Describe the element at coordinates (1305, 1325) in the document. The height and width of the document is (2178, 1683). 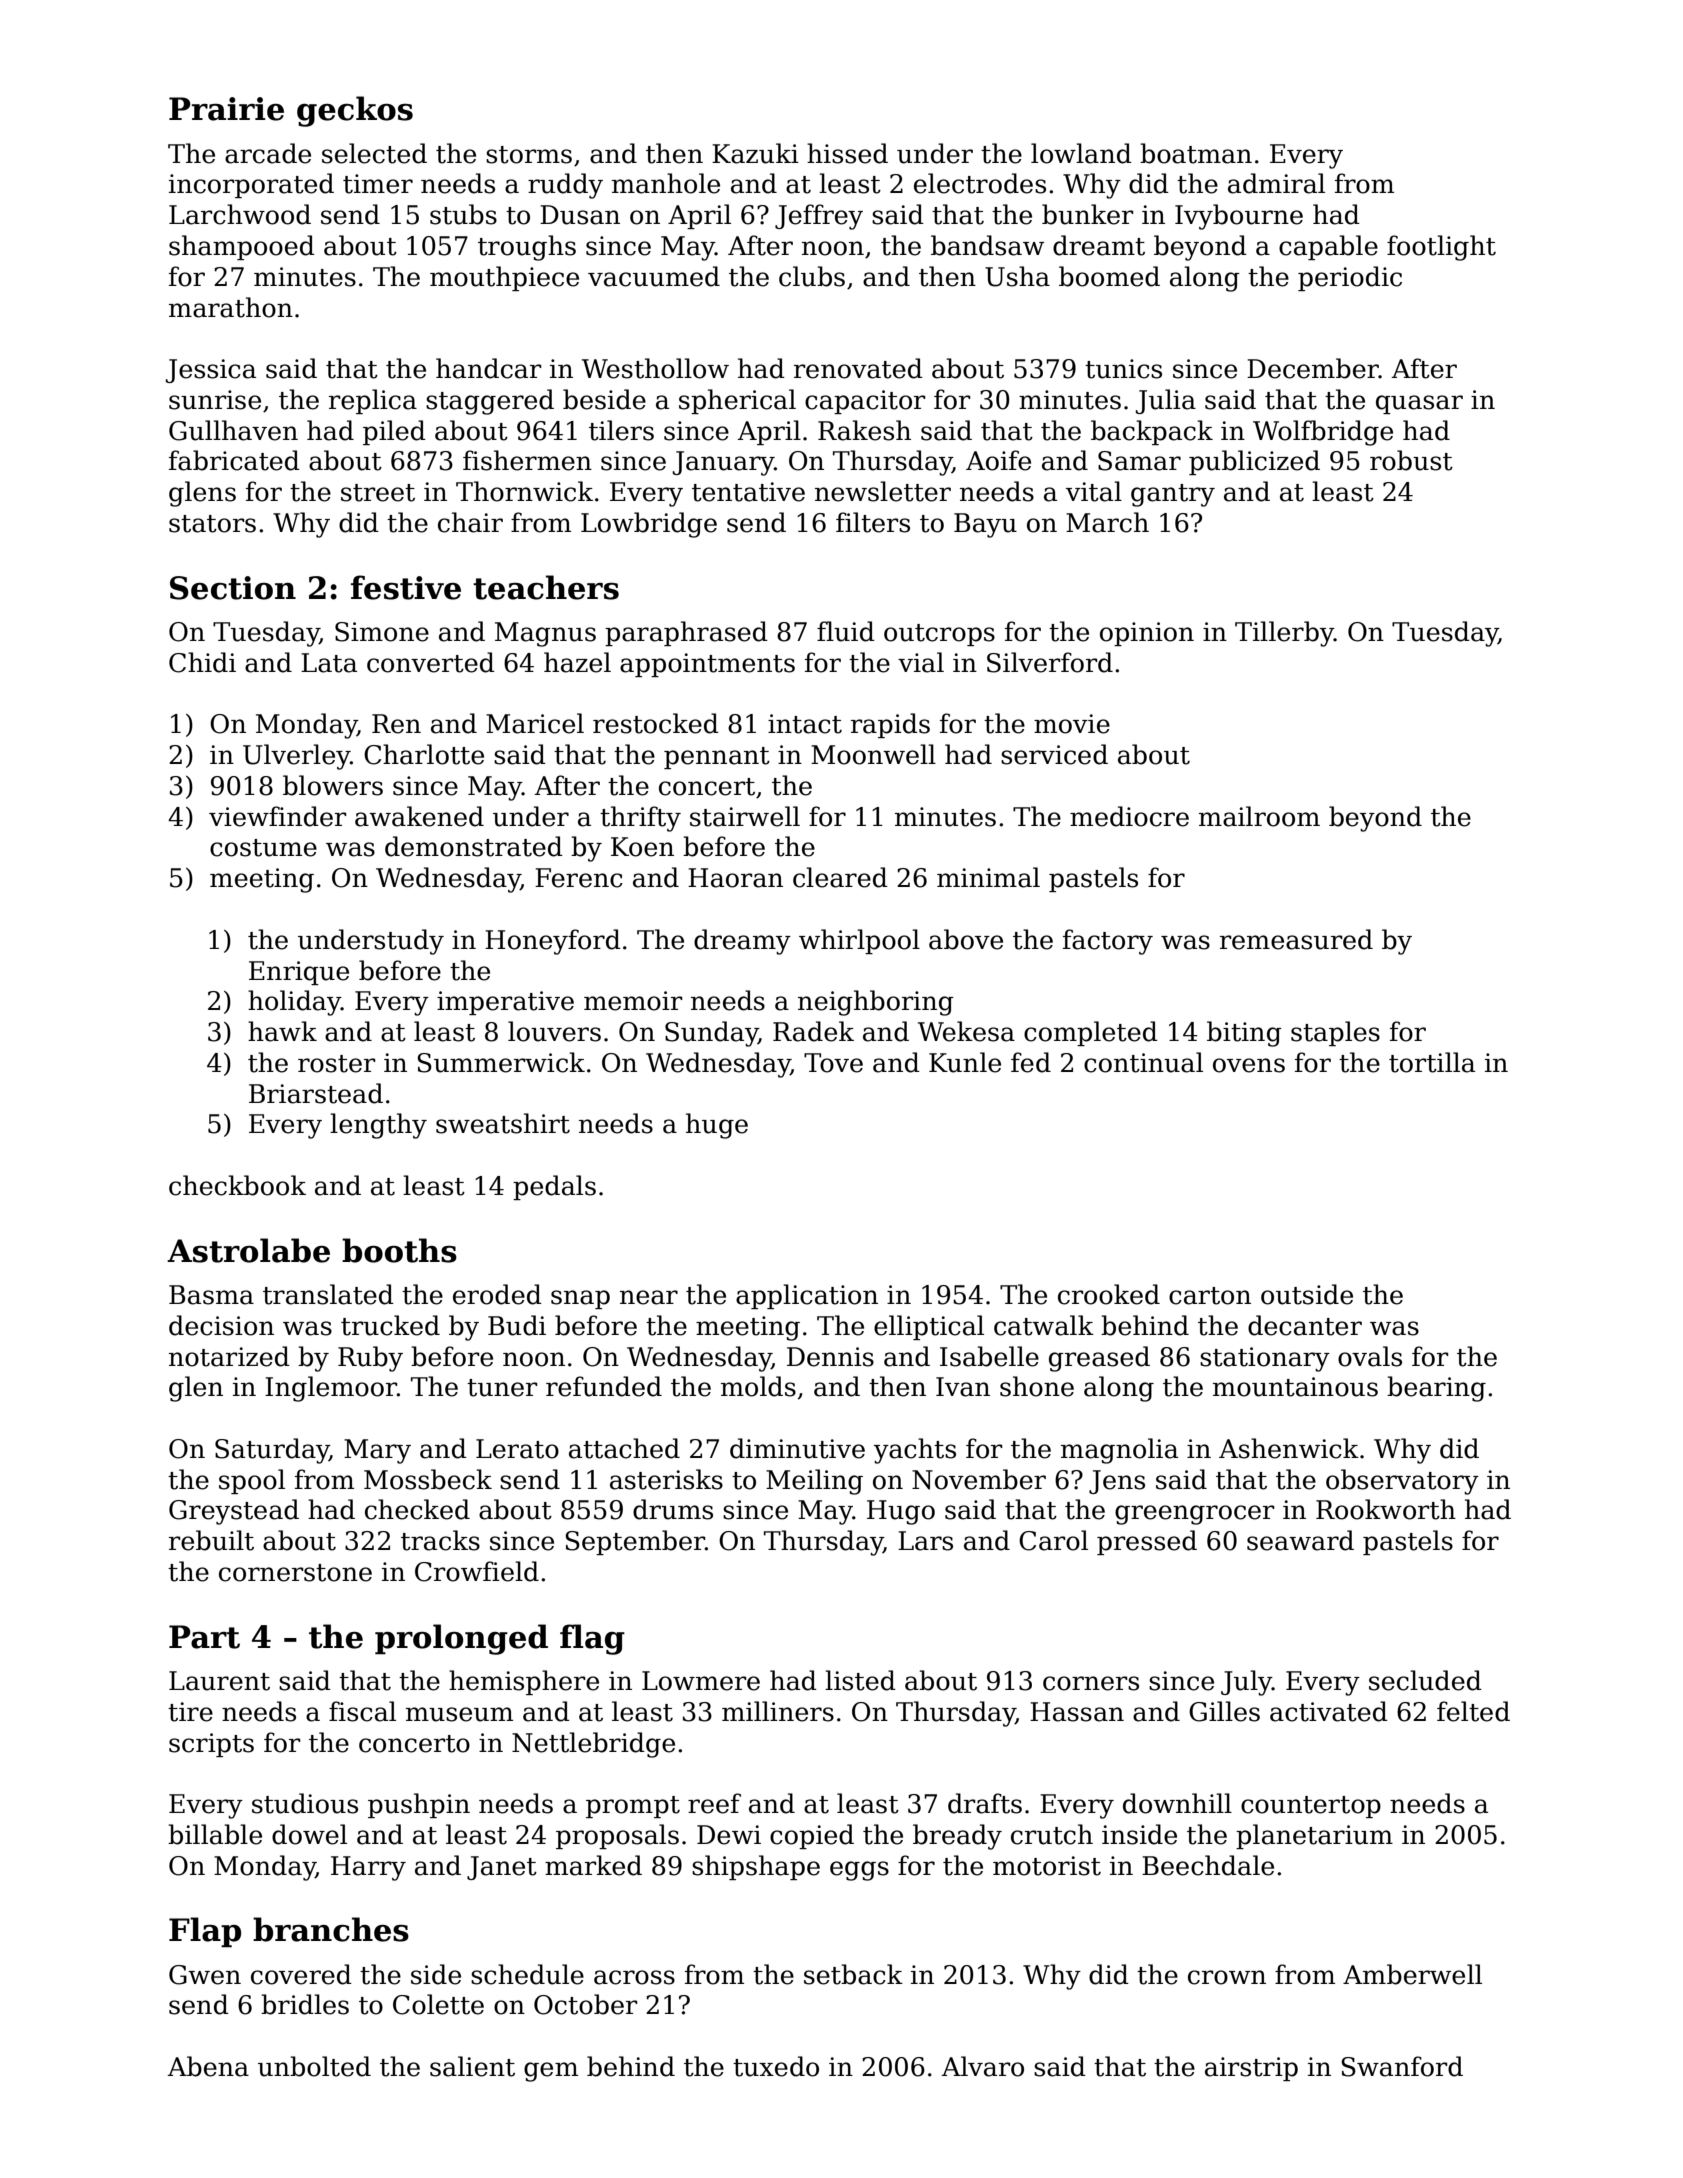
I see `decanter` at that location.
